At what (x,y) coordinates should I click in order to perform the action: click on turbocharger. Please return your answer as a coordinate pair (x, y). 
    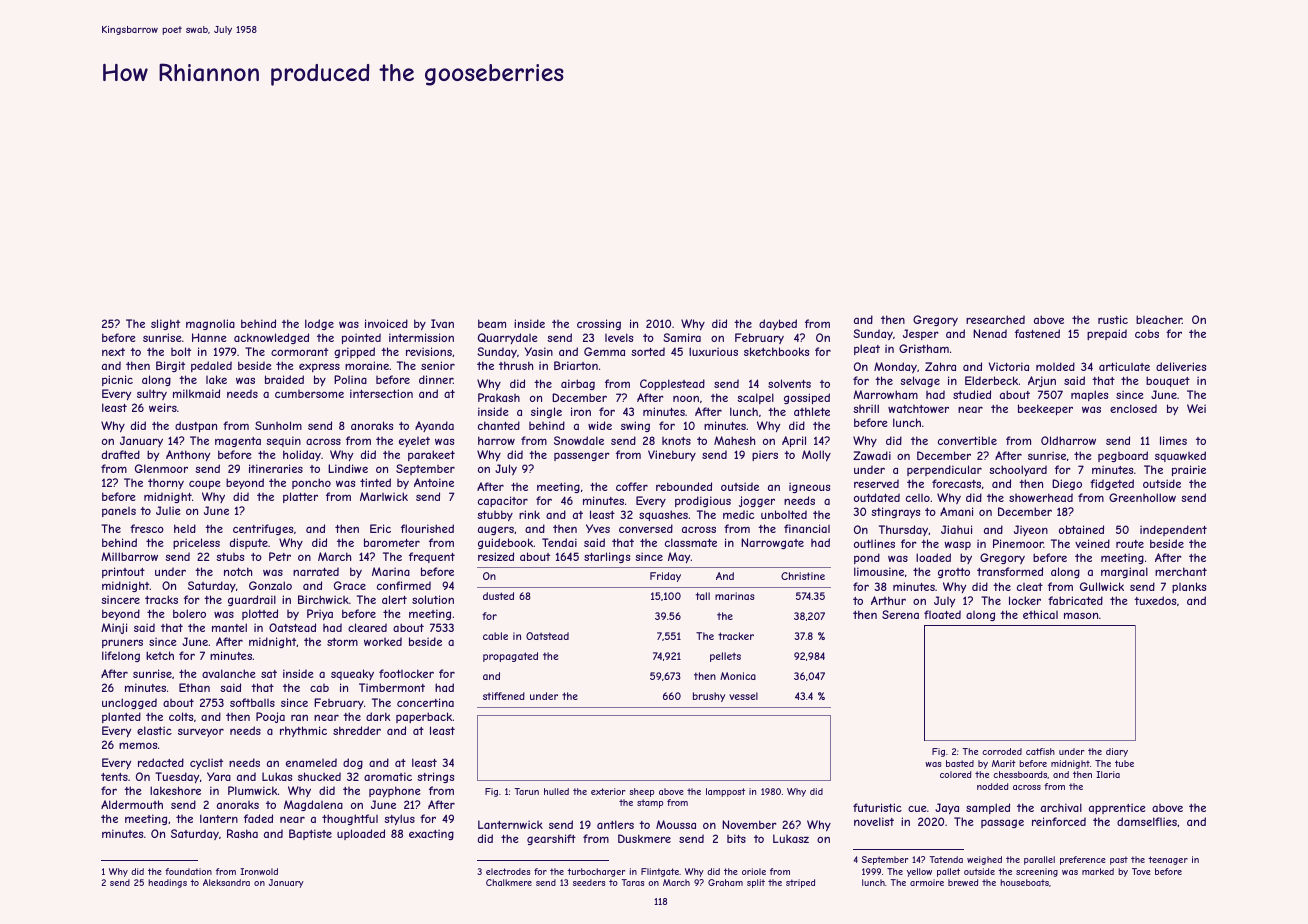
    Looking at the image, I should click on (596, 872).
